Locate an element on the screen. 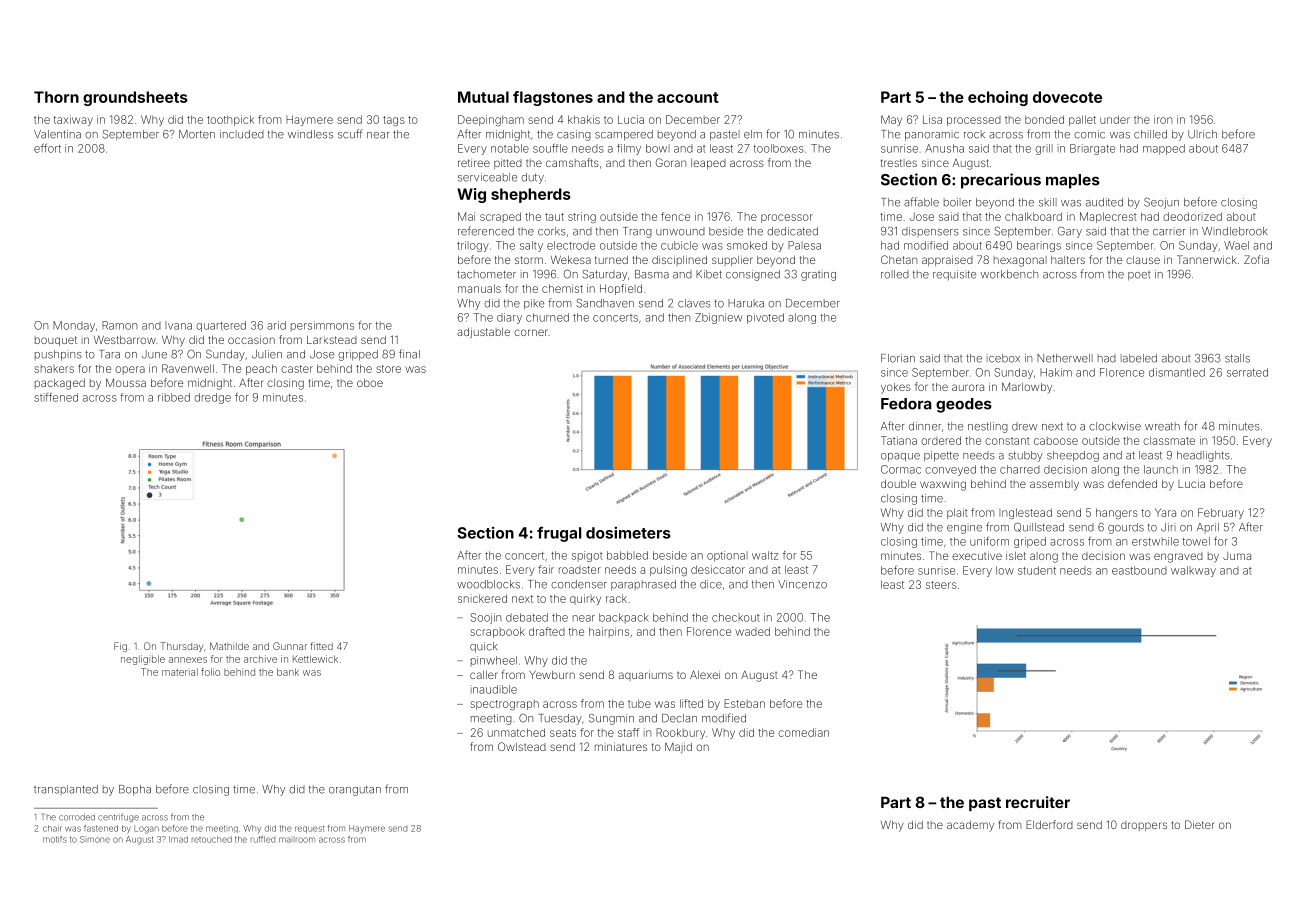 Image resolution: width=1308 pixels, height=924 pixels. walkway is located at coordinates (1193, 571).
